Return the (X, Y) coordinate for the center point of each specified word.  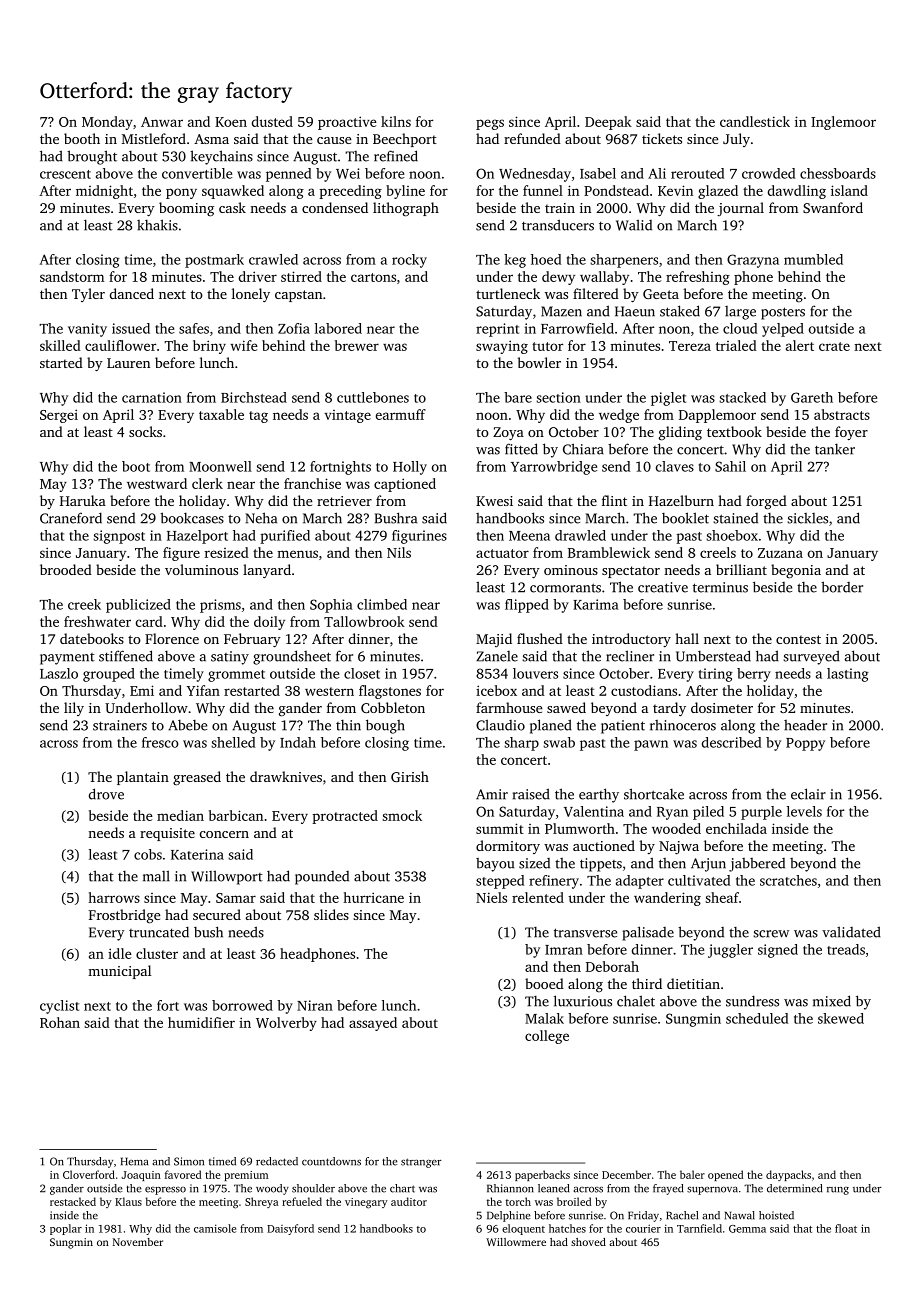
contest (798, 639)
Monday (107, 123)
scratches (788, 880)
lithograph (406, 209)
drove (106, 794)
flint (614, 500)
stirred (301, 276)
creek (84, 604)
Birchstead (254, 397)
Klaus (128, 1201)
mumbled (813, 259)
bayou (495, 865)
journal (740, 209)
